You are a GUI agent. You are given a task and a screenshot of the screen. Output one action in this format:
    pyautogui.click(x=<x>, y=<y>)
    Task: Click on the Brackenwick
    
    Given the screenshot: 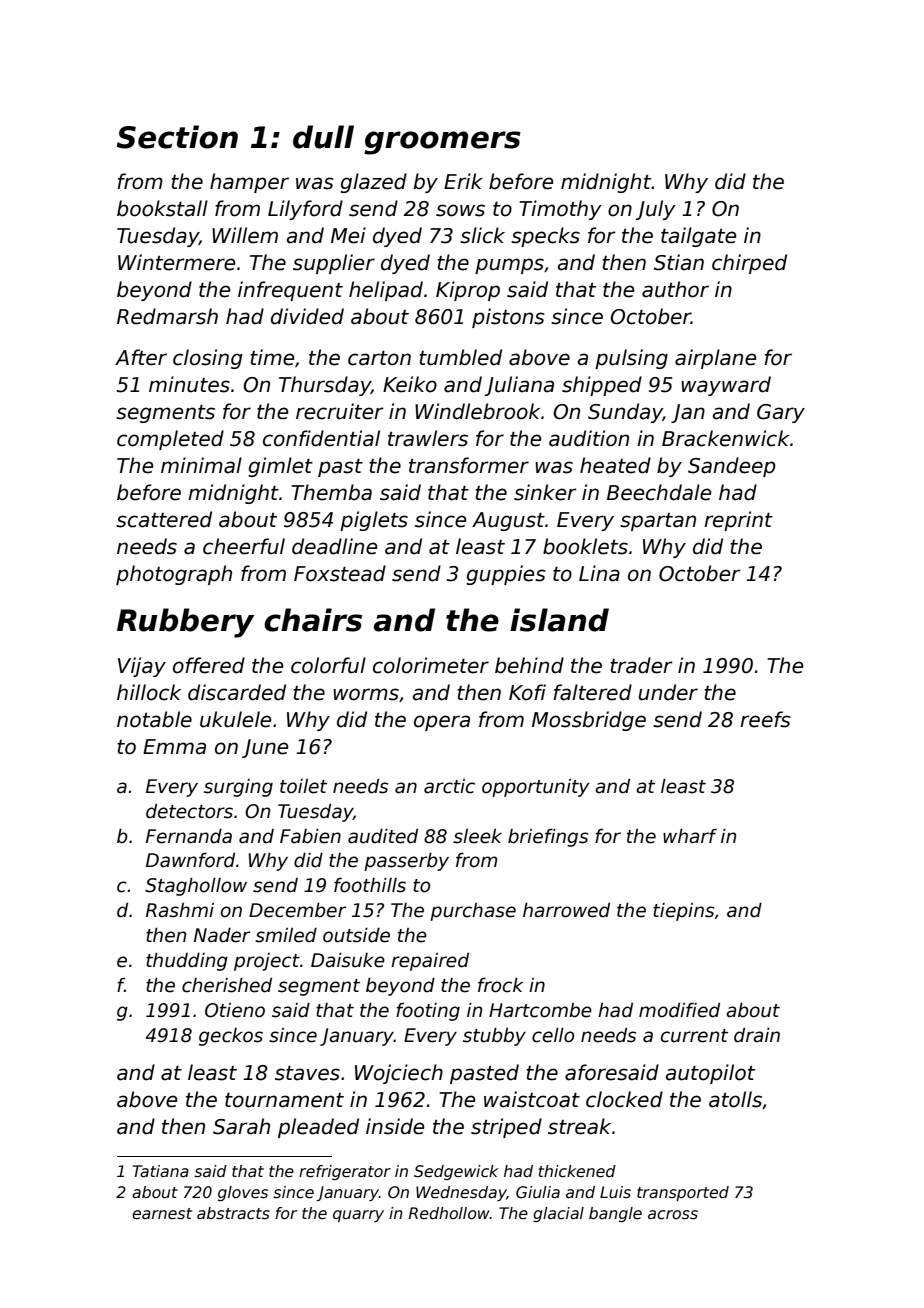 What is the action you would take?
    pyautogui.click(x=725, y=438)
